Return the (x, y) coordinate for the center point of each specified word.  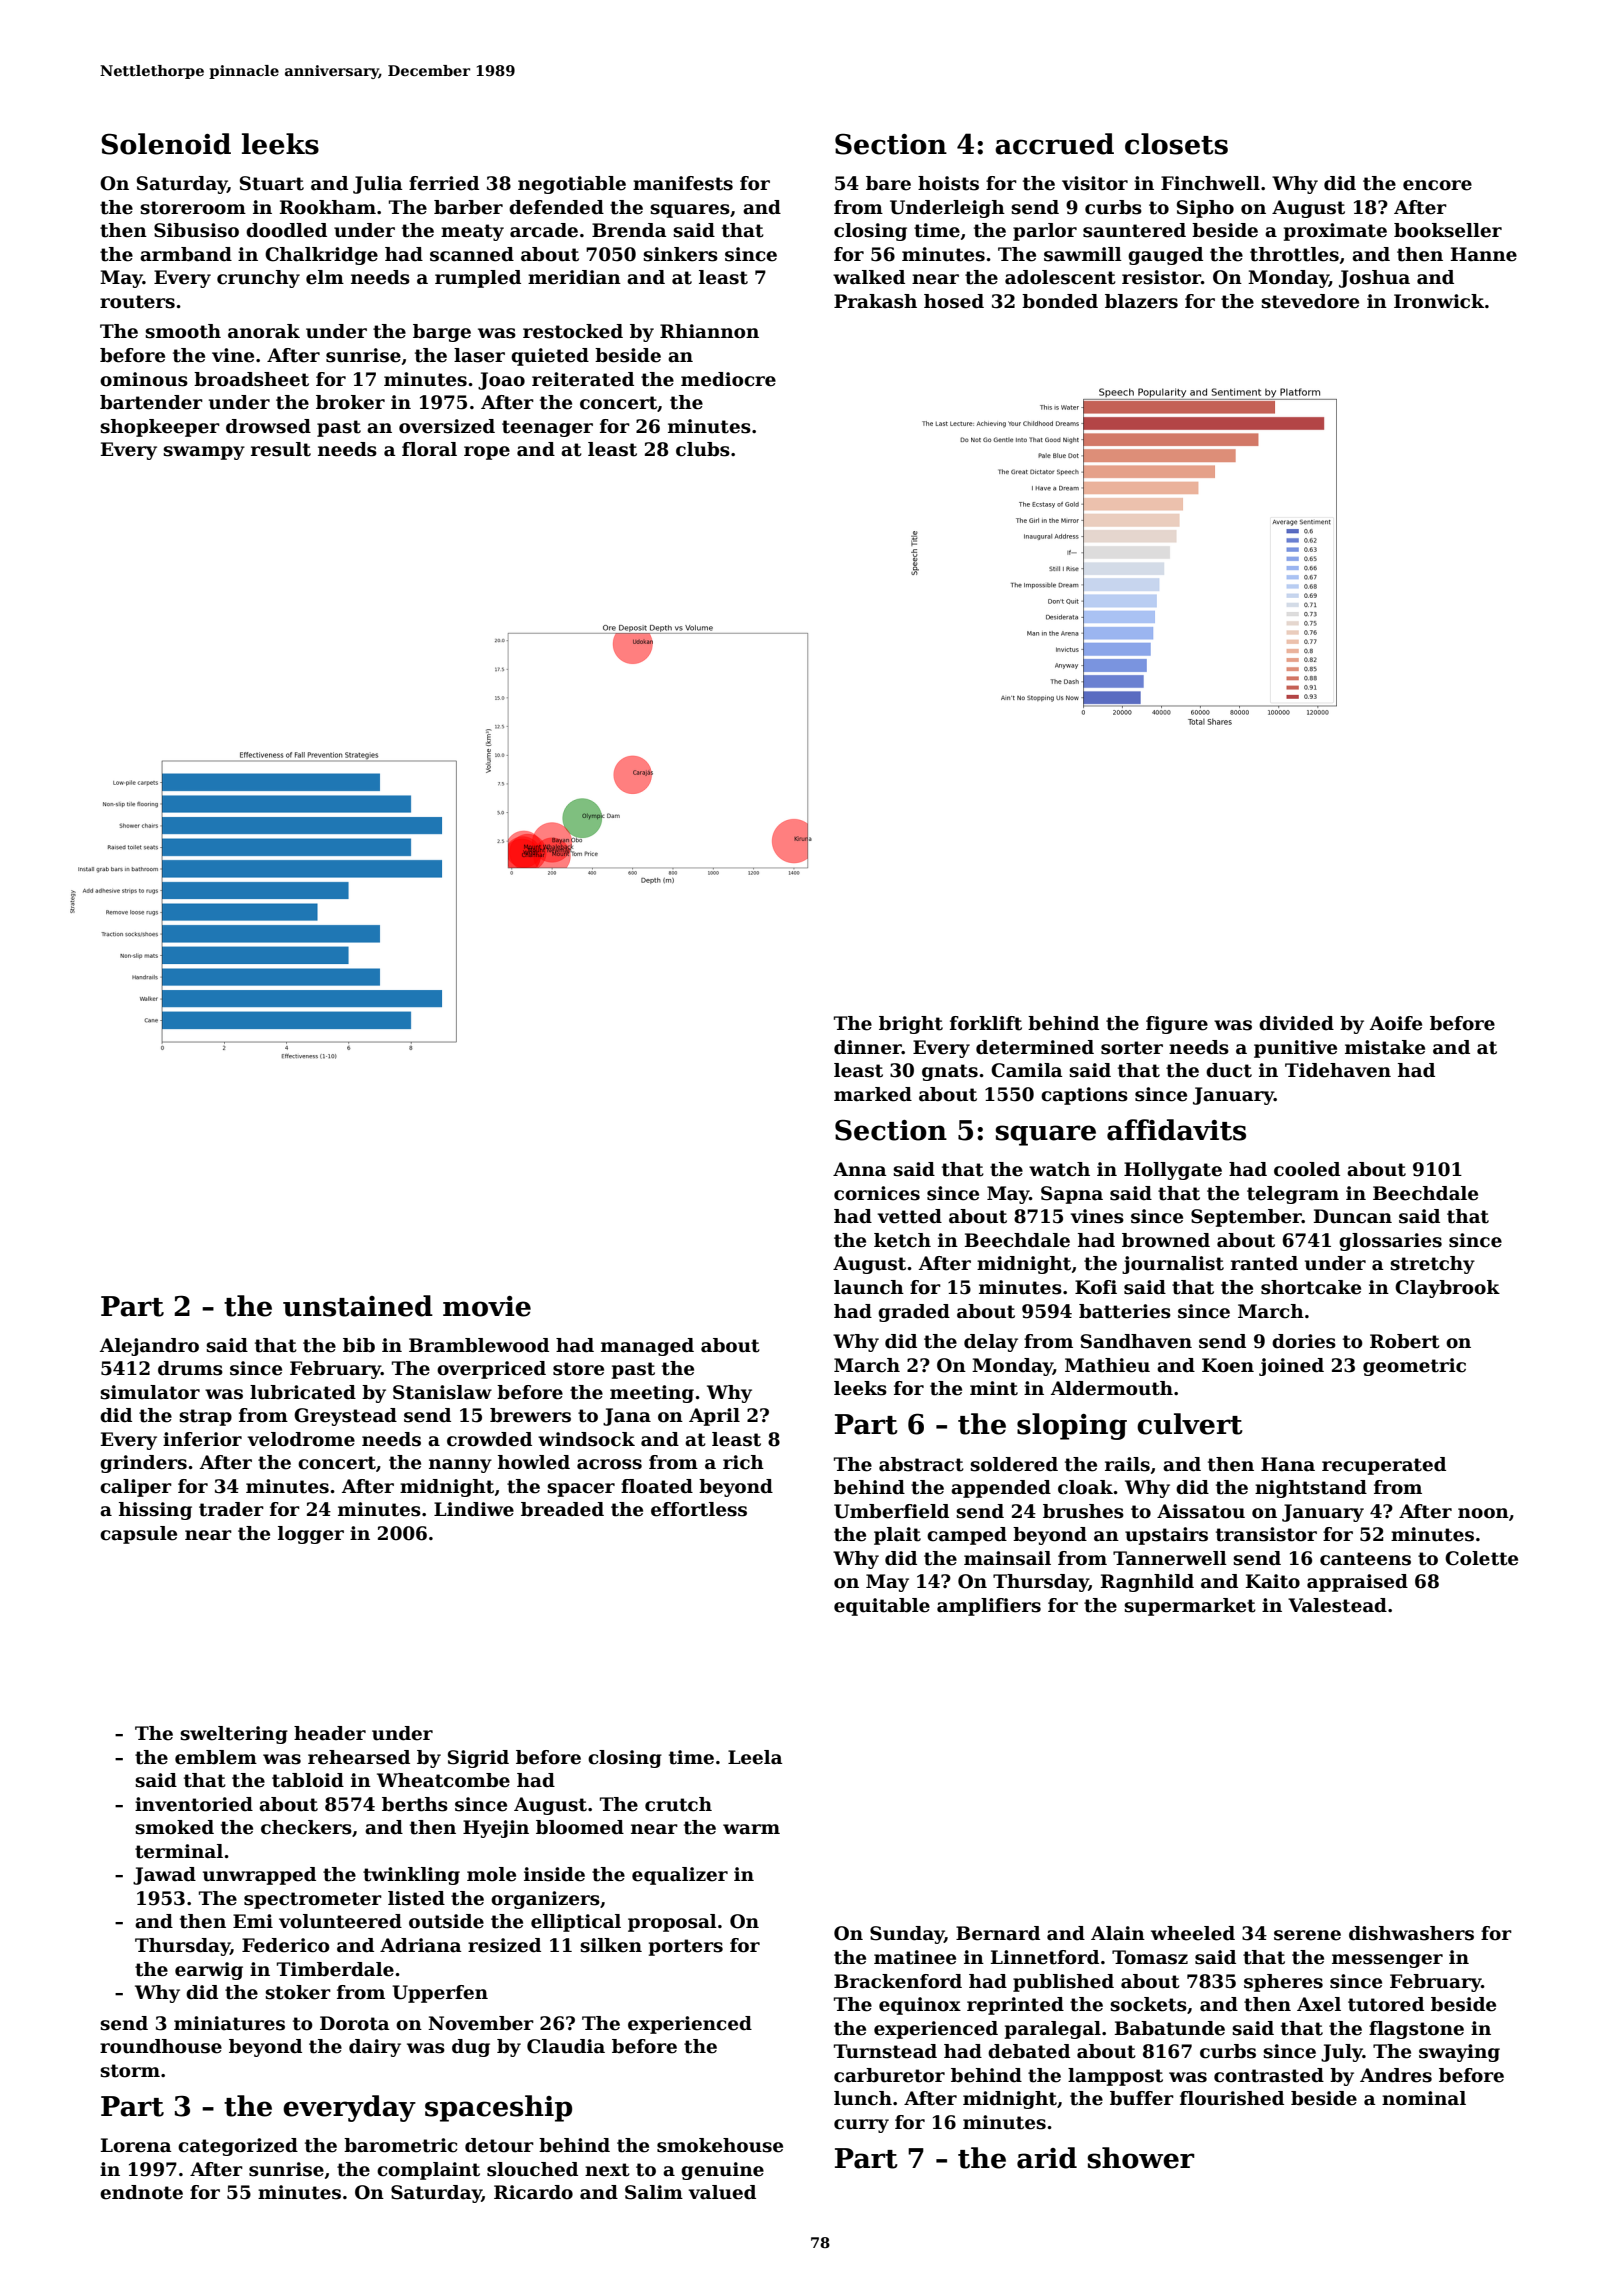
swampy (204, 453)
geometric (1414, 1367)
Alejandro (149, 1347)
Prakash (875, 301)
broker (350, 402)
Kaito (1273, 1581)
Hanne (1484, 254)
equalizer (680, 1876)
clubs (703, 449)
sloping (1072, 1426)
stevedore (1310, 301)
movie (487, 1306)
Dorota (355, 2023)
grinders (143, 1464)
